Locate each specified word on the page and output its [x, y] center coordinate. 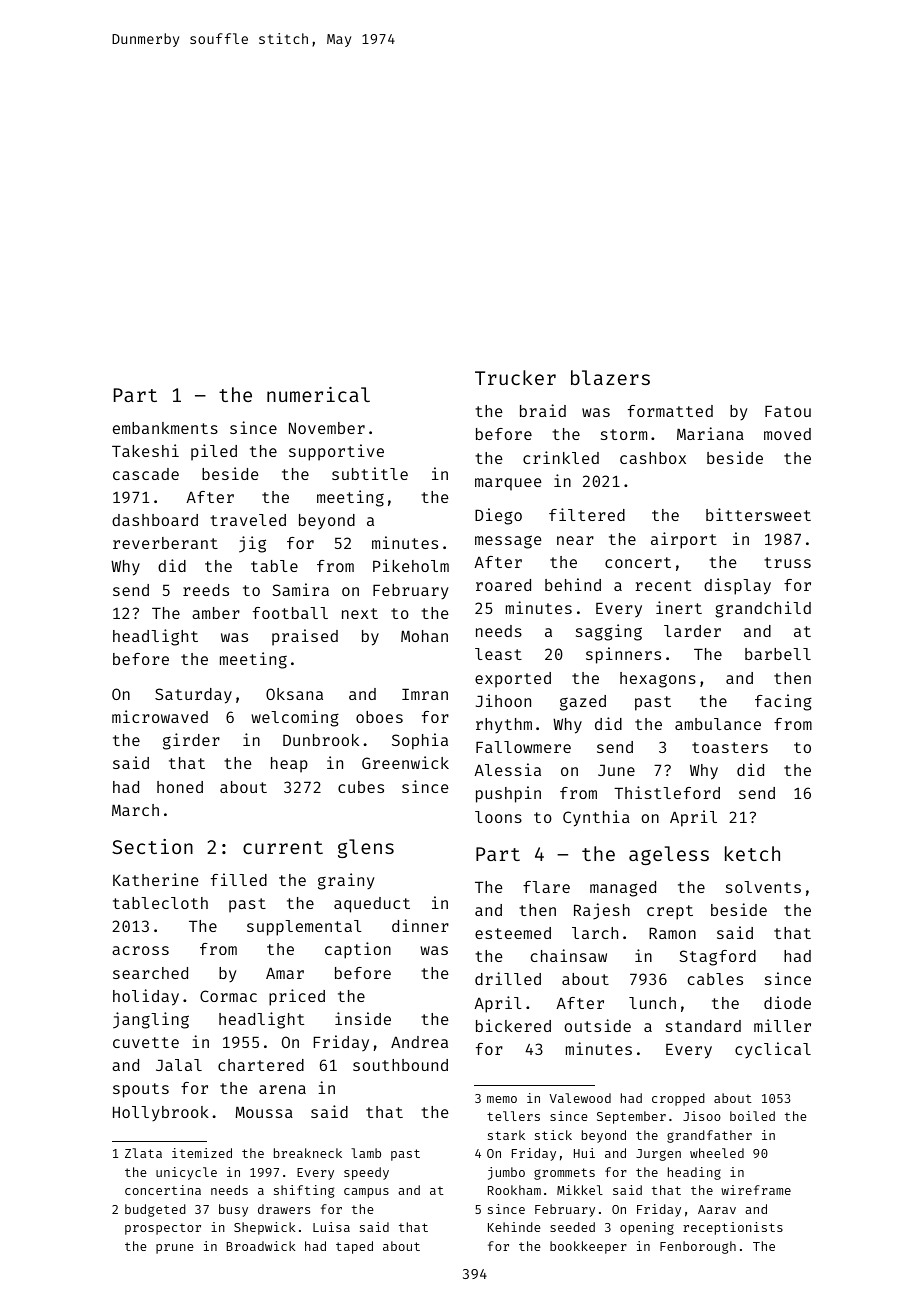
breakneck [308, 1153]
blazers [610, 377]
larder [692, 631]
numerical [318, 394]
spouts [141, 1090]
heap [289, 765]
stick [553, 1135]
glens [366, 848]
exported [513, 680]
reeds [206, 590]
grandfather [709, 1136]
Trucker [515, 377]
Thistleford [667, 792]
